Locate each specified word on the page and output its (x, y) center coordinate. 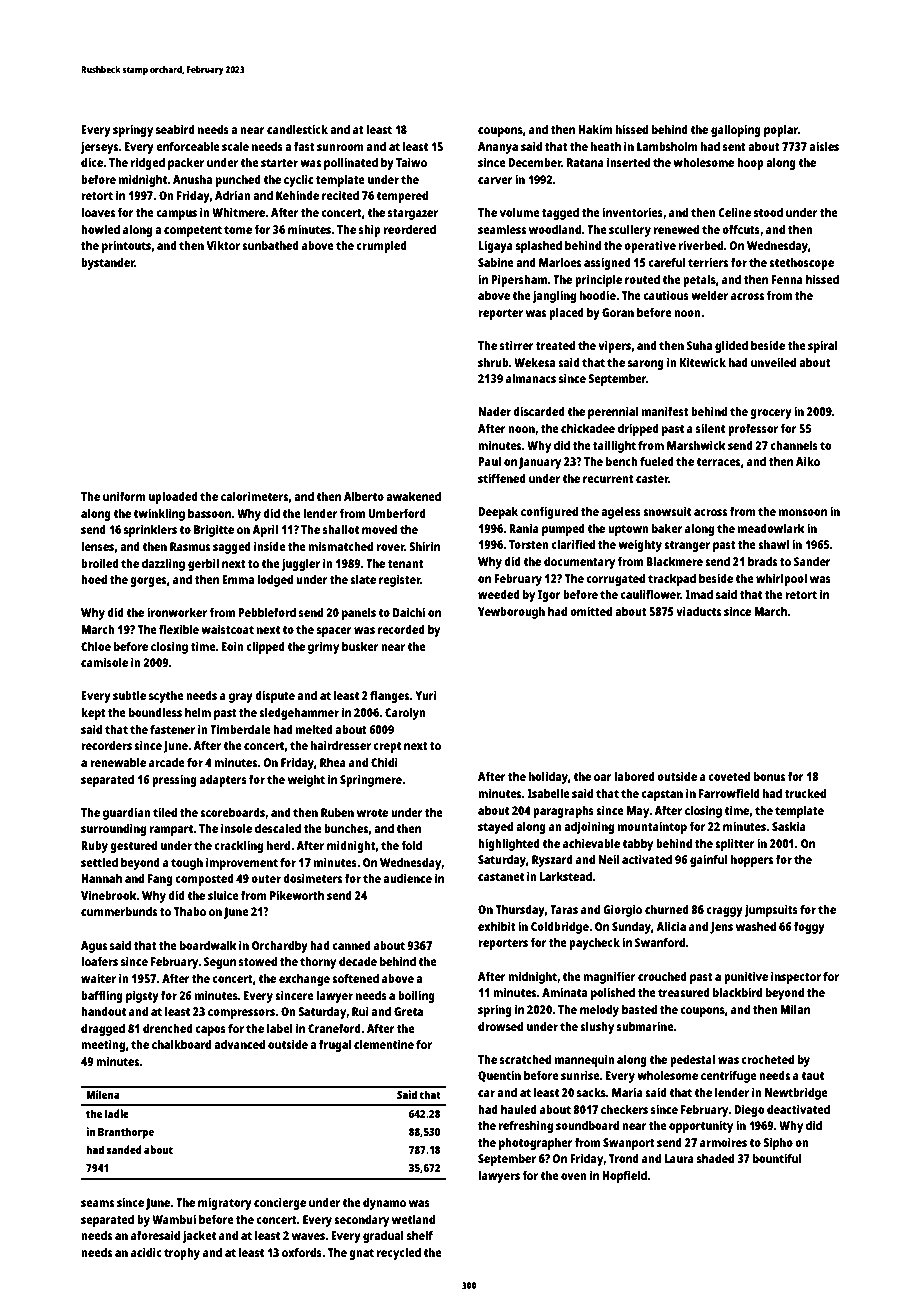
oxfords (302, 1252)
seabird (175, 129)
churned (667, 909)
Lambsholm (667, 146)
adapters (223, 781)
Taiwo (411, 162)
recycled (399, 1254)
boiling (416, 996)
